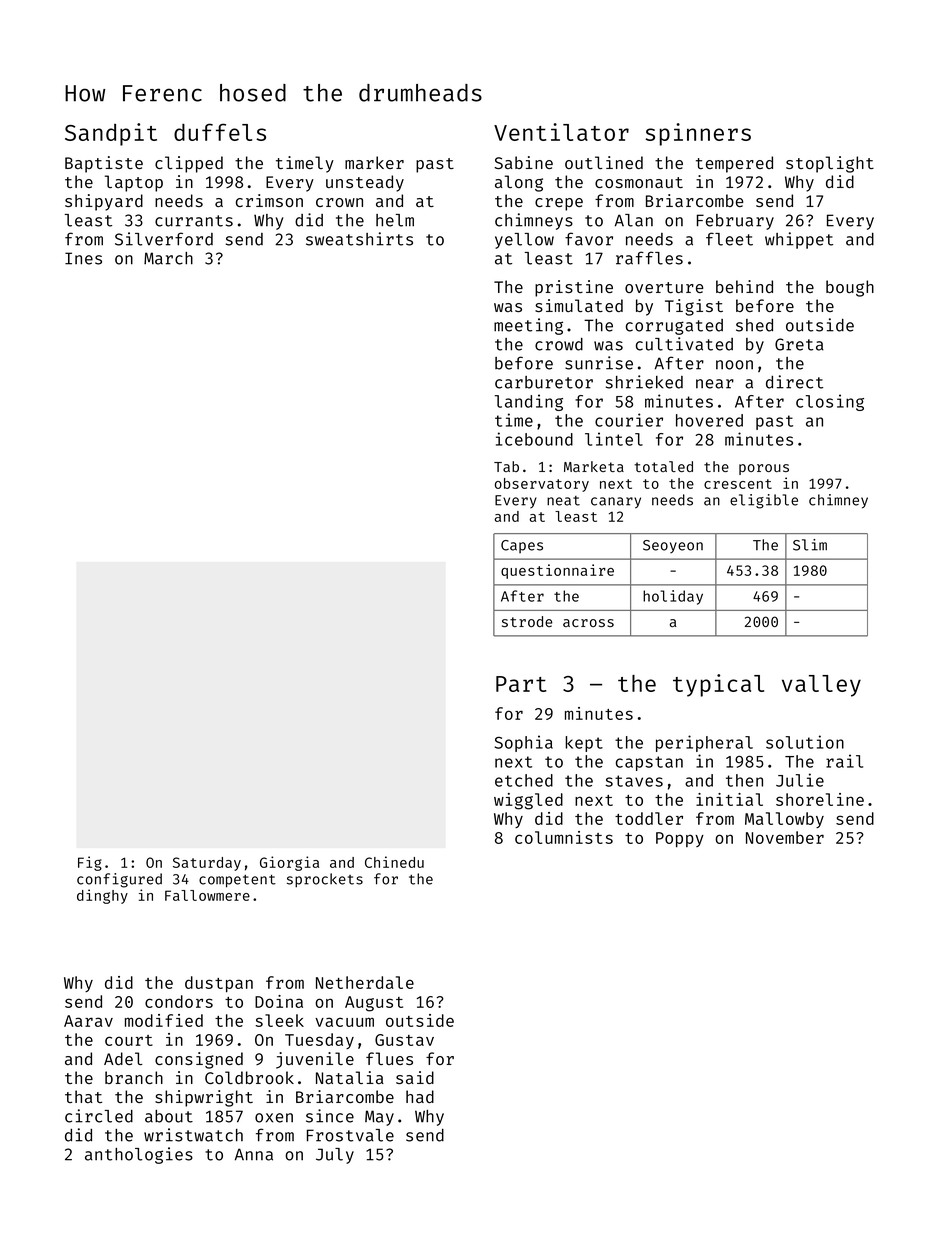 The height and width of the image is (1233, 952). Describe the element at coordinates (734, 164) in the image. I see `tempered` at that location.
